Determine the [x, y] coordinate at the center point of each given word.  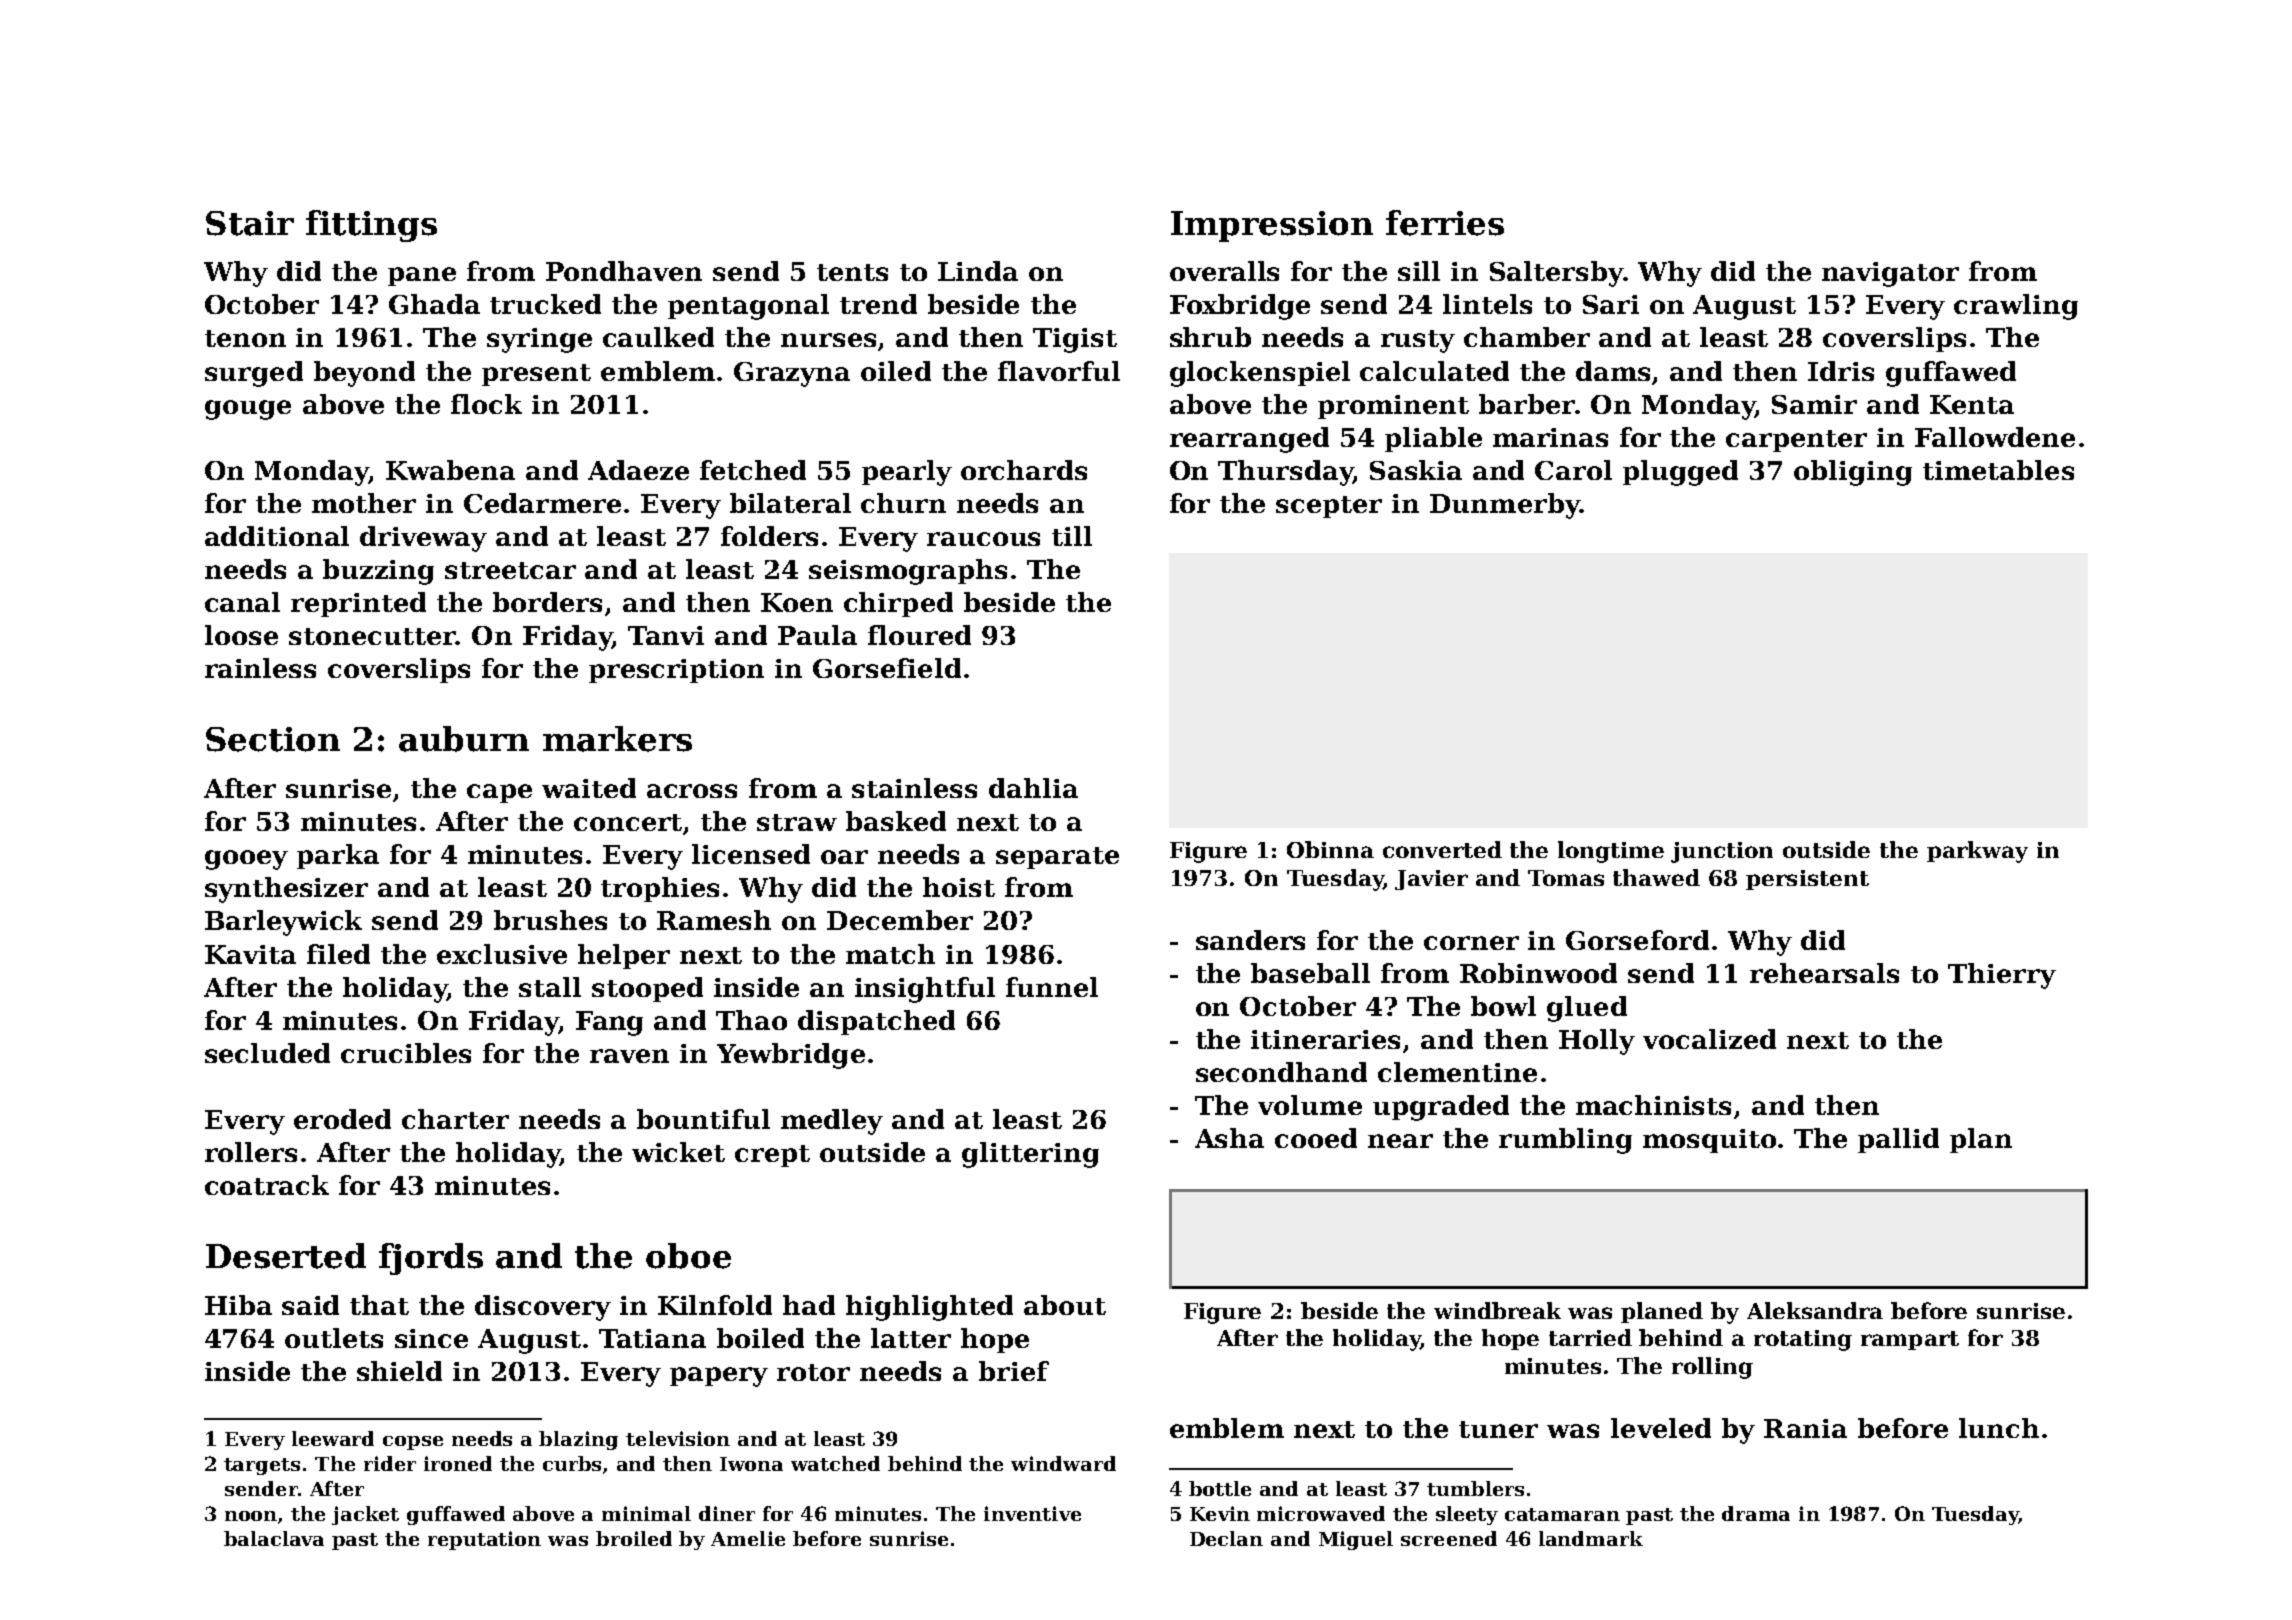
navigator [1890, 274]
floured [919, 635]
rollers [251, 1152]
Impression [1272, 226]
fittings [371, 226]
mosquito [1709, 1141]
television [678, 1438]
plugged [1680, 473]
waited [589, 788]
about [1065, 1305]
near [1400, 1141]
